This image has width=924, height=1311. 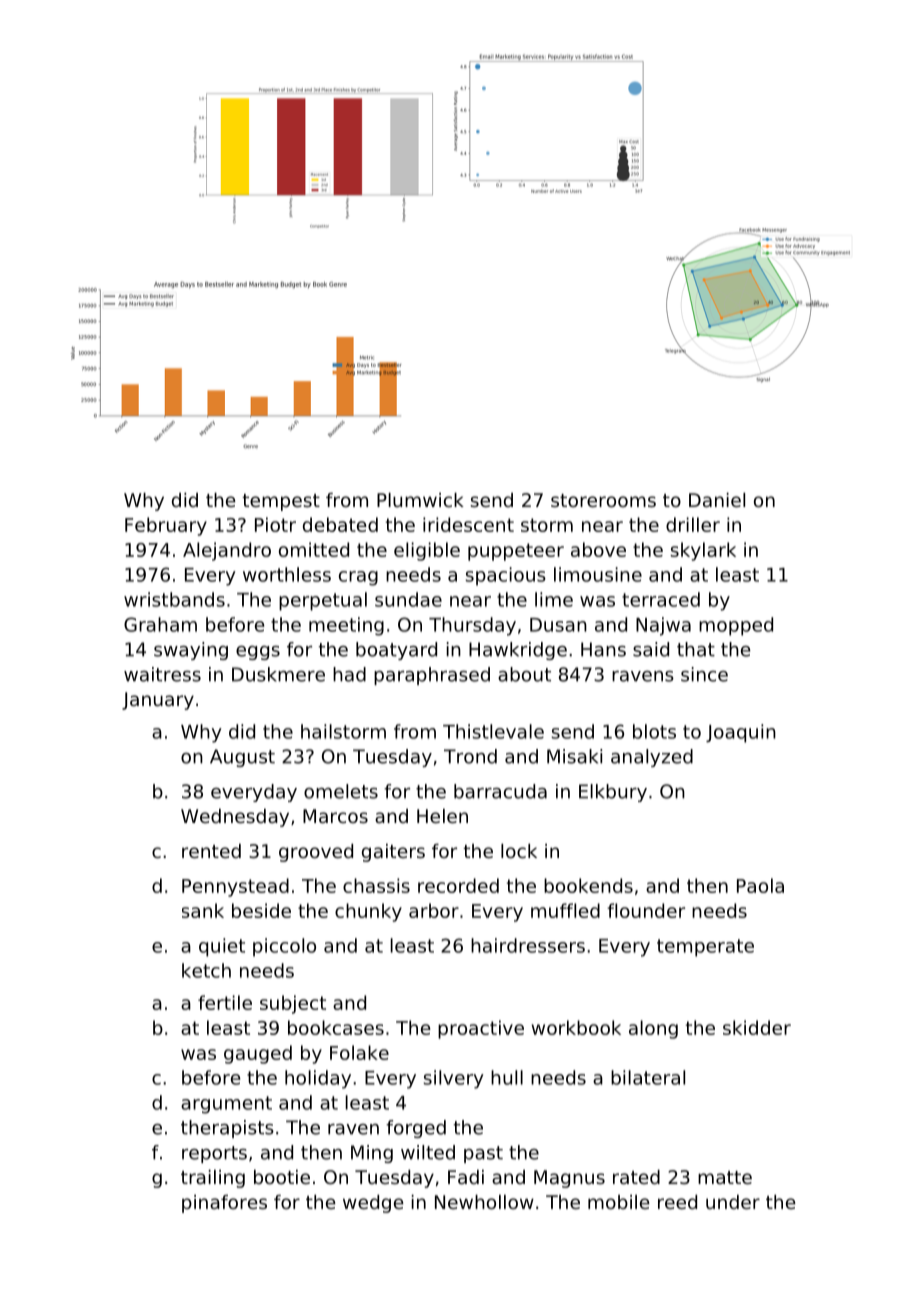 I want to click on mopped, so click(x=736, y=626).
